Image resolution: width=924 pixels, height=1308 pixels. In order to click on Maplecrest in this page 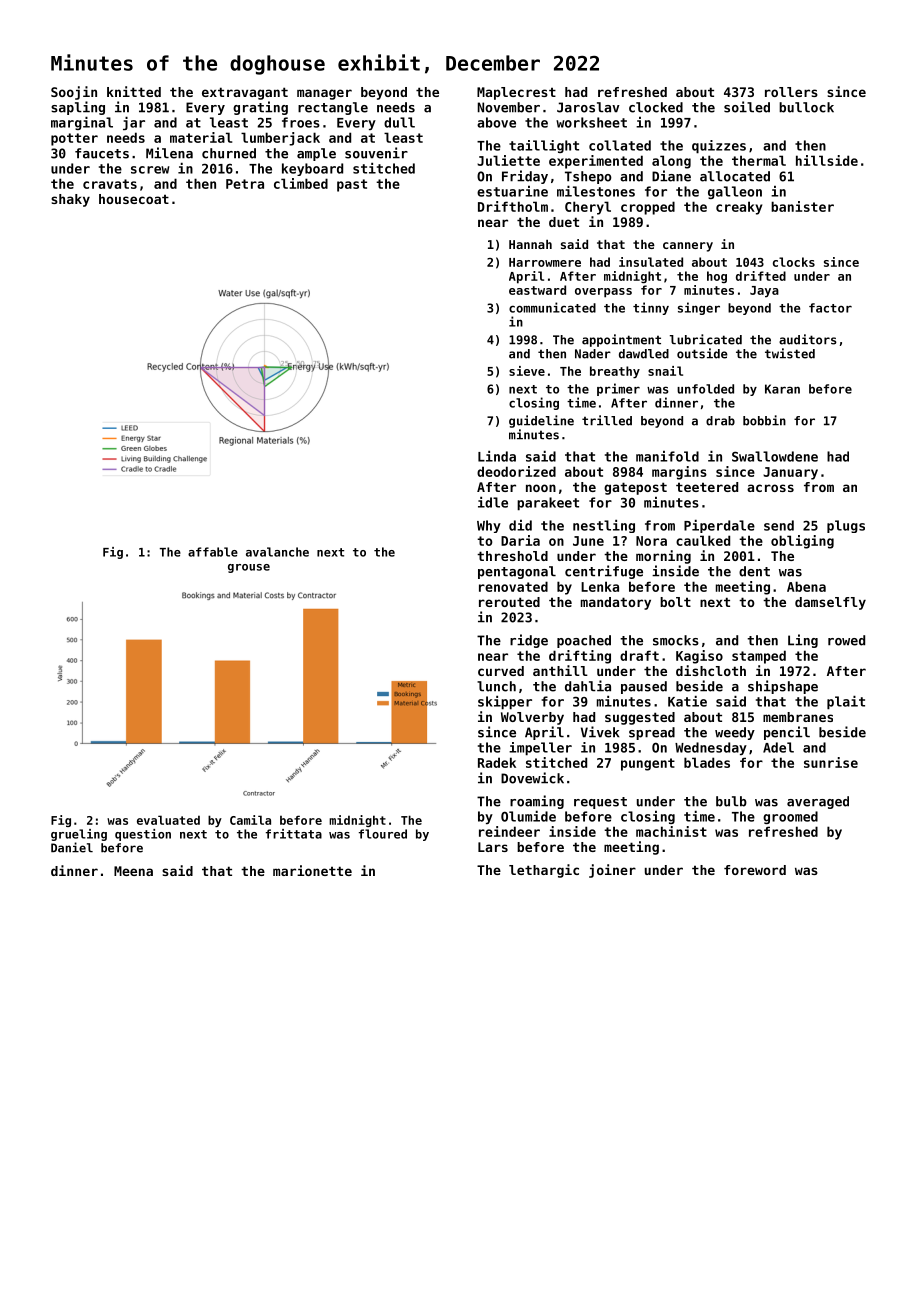, I will do `click(516, 93)`.
